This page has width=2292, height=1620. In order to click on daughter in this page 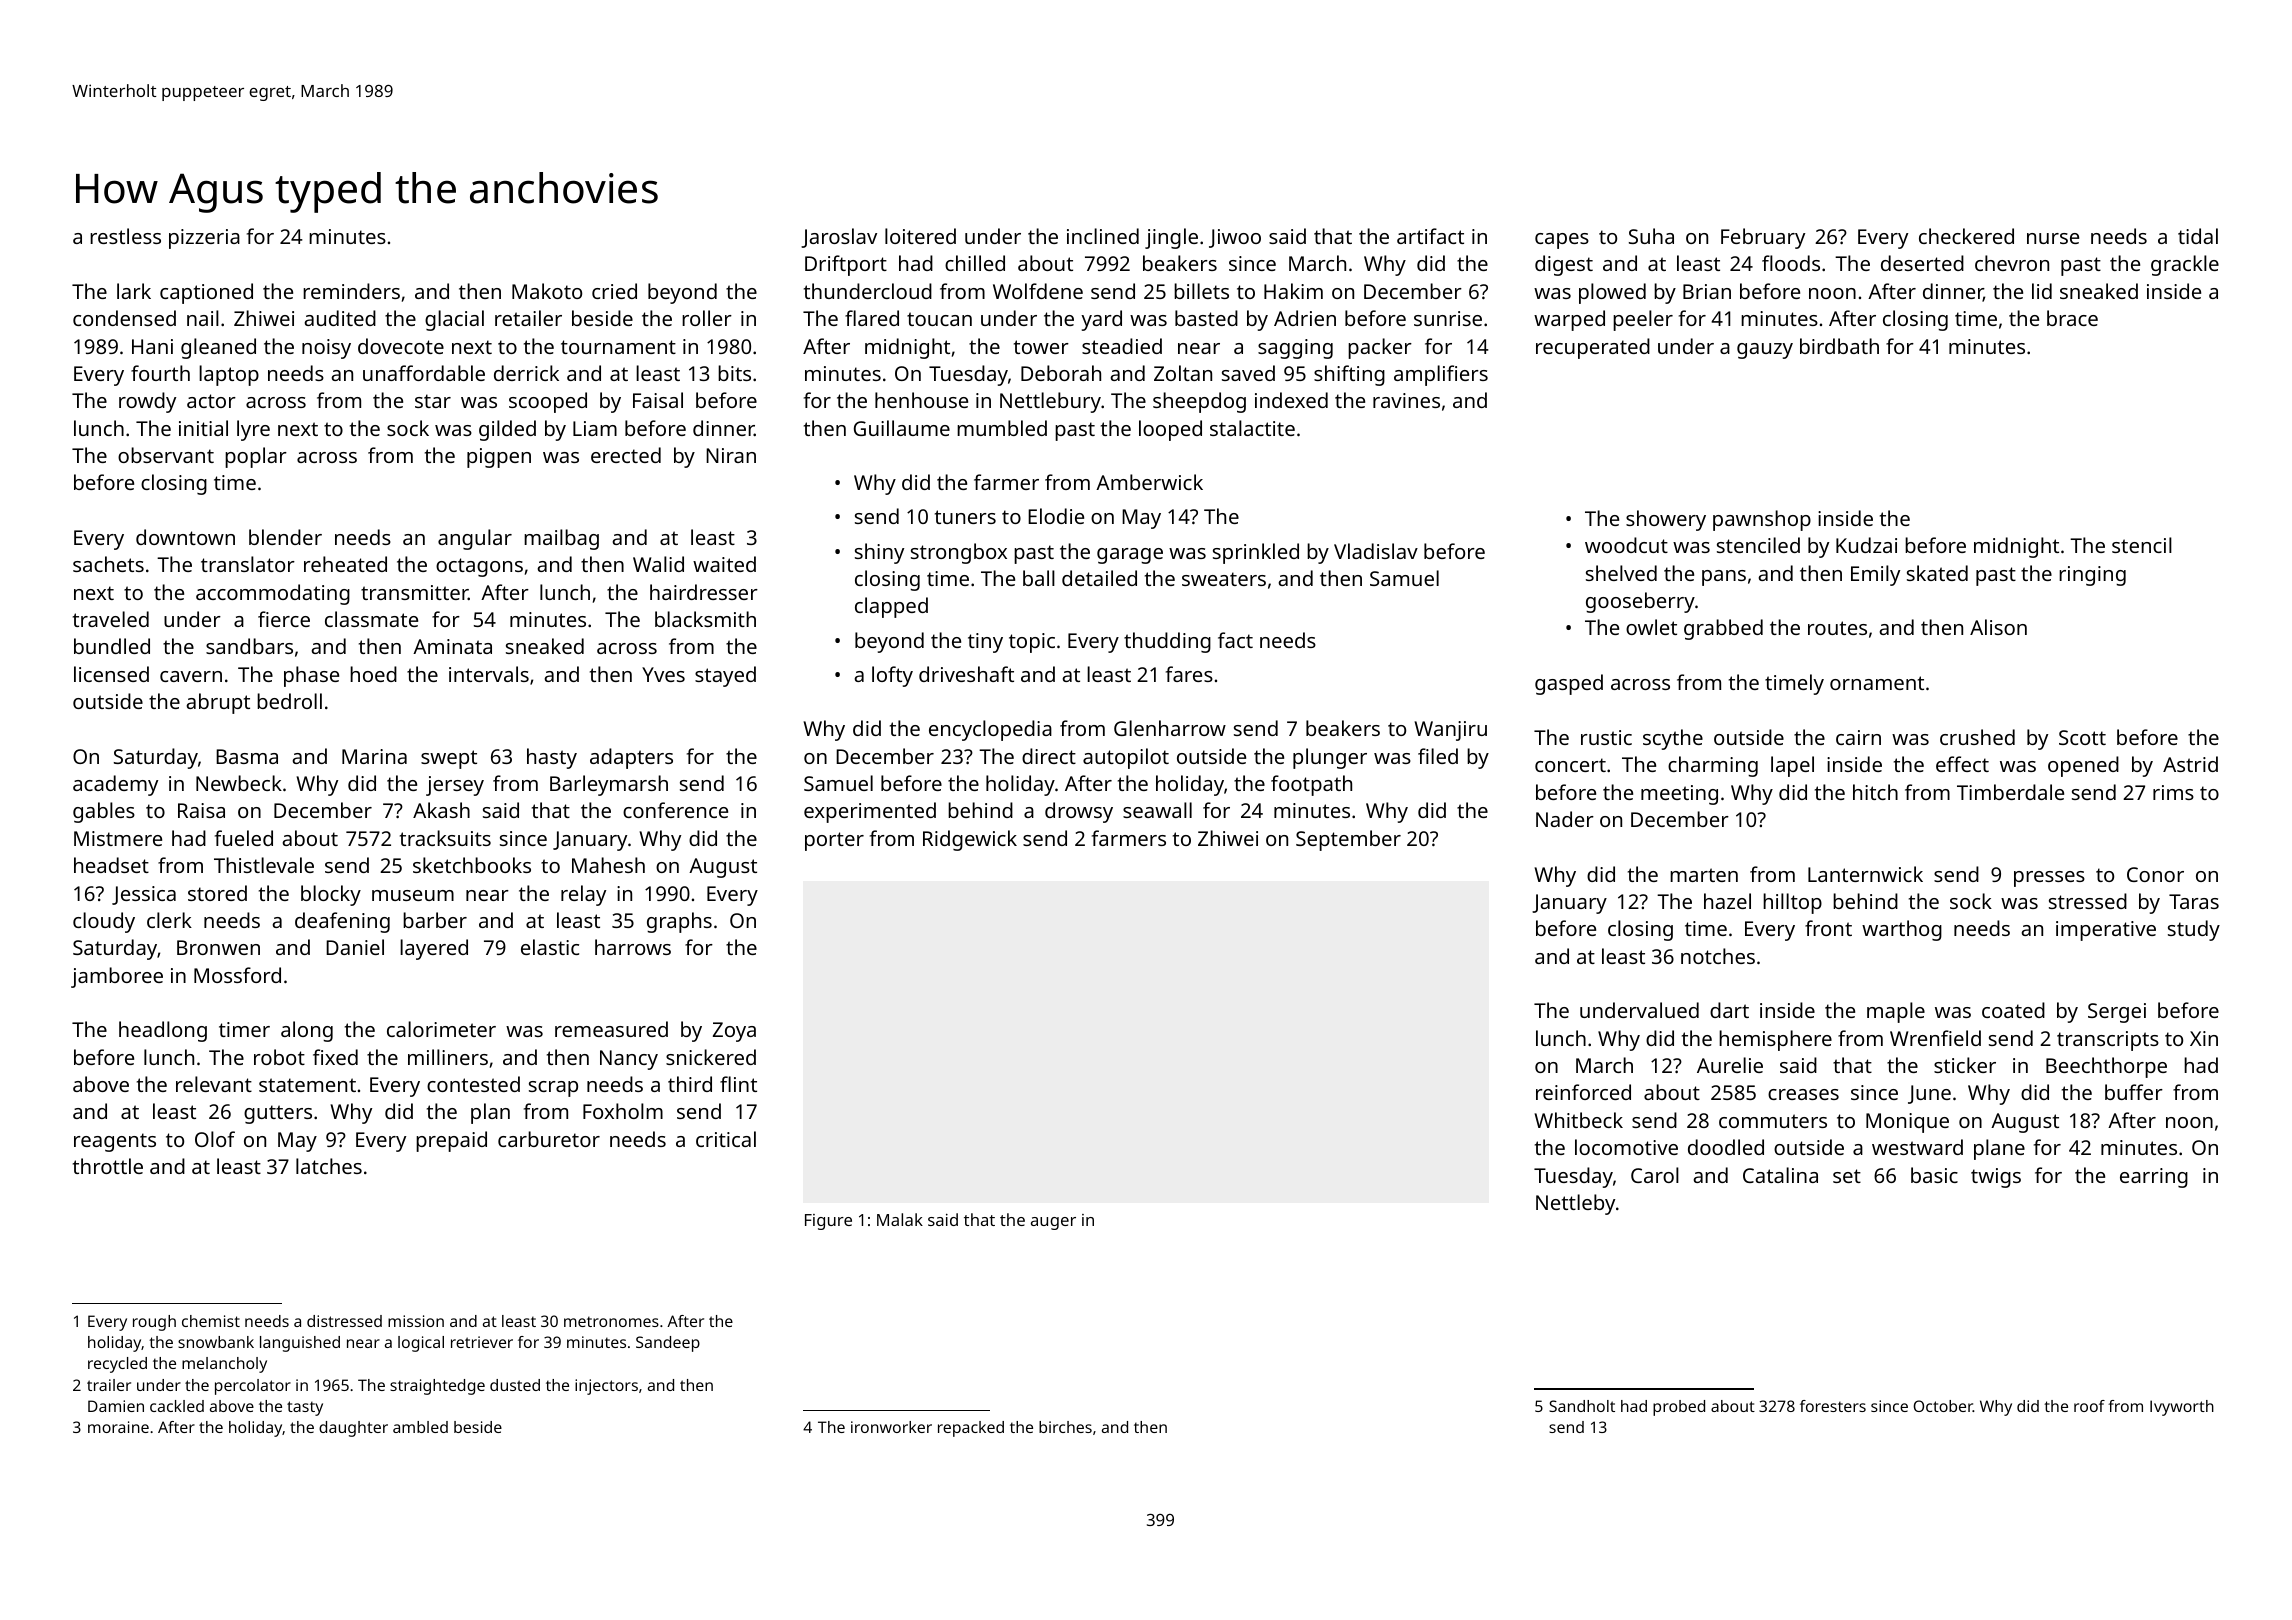, I will do `click(353, 1429)`.
